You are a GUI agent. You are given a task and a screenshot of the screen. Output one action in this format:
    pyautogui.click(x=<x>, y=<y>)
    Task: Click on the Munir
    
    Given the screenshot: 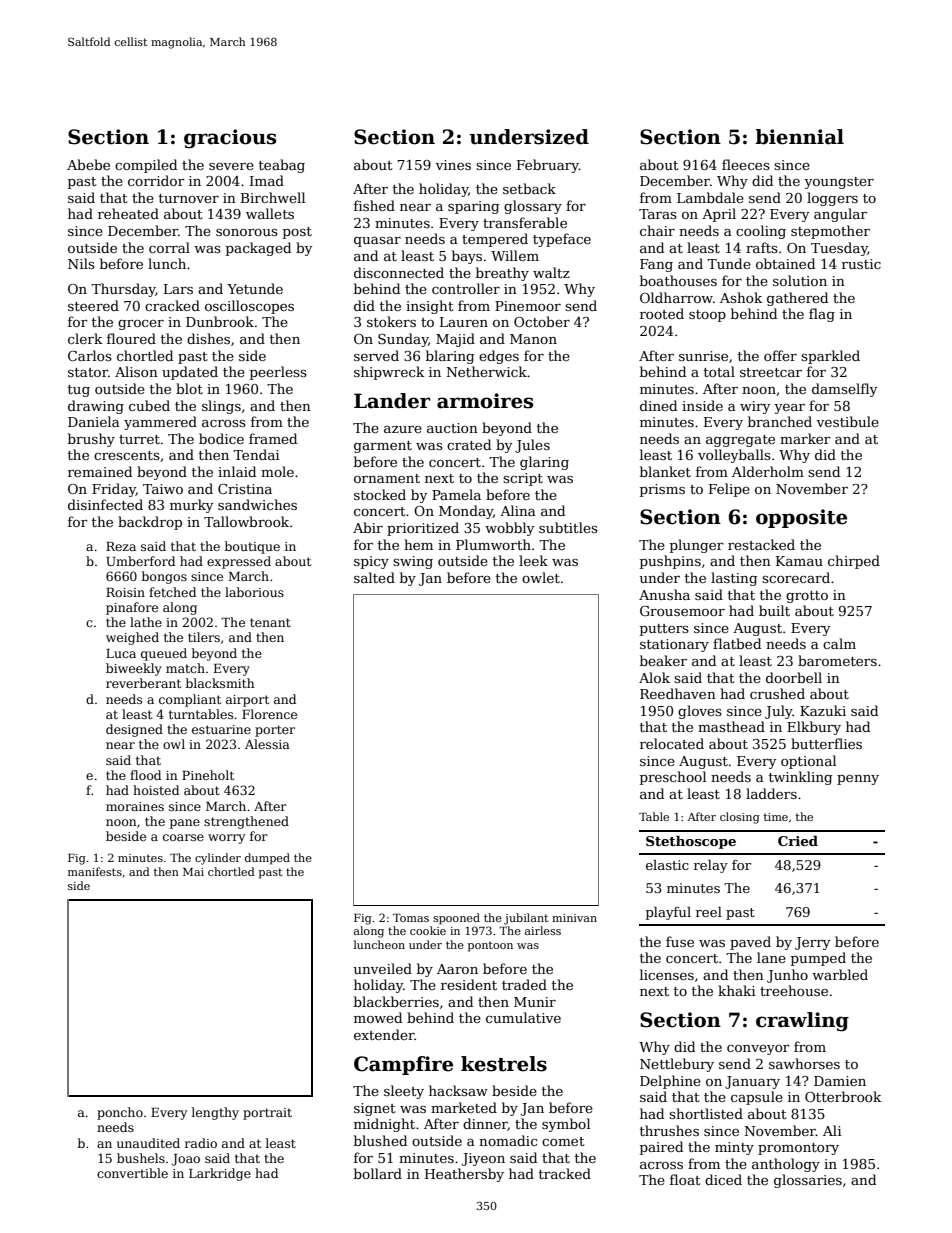 What is the action you would take?
    pyautogui.click(x=535, y=1002)
